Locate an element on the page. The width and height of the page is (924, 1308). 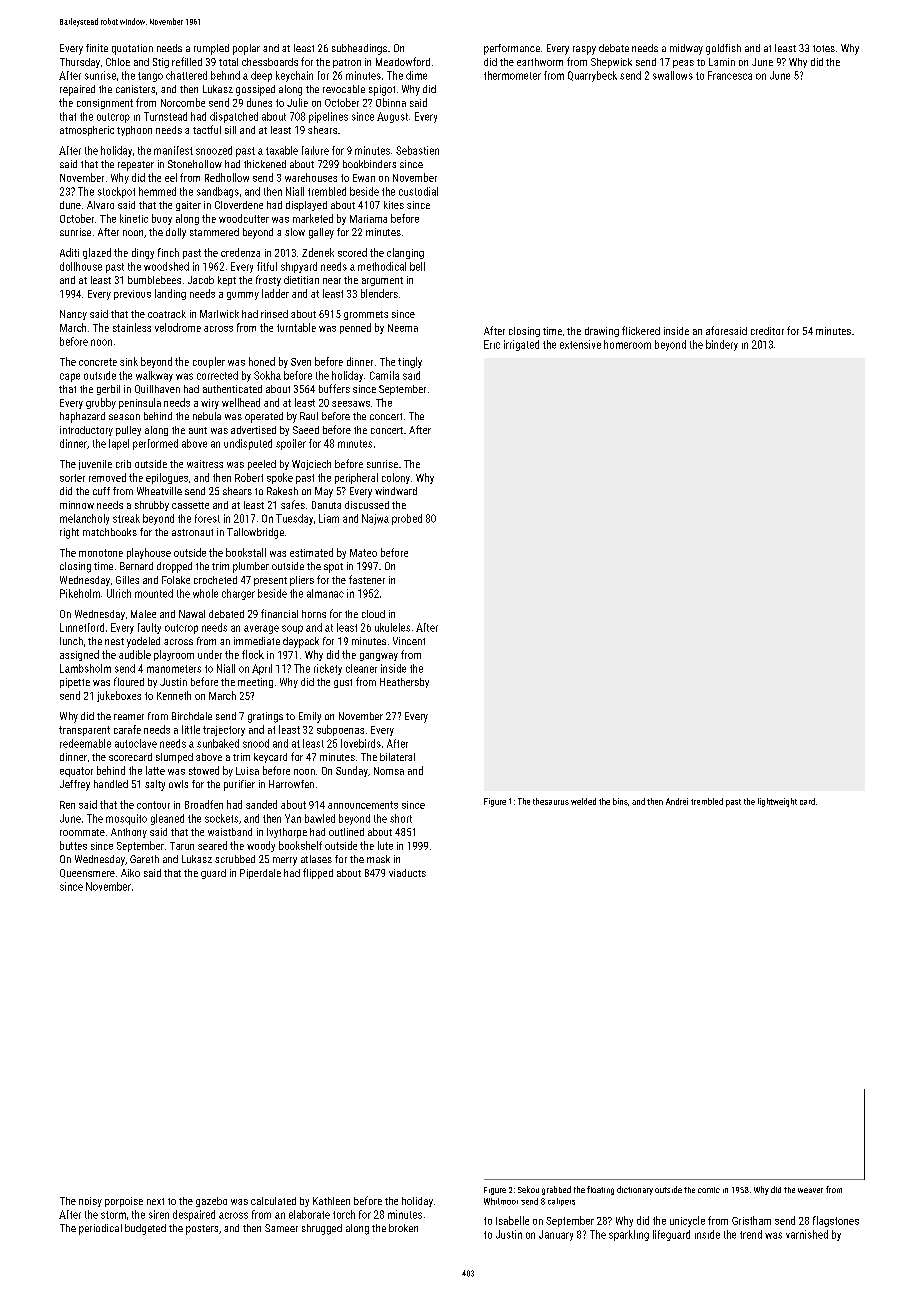
posters is located at coordinates (202, 1230).
